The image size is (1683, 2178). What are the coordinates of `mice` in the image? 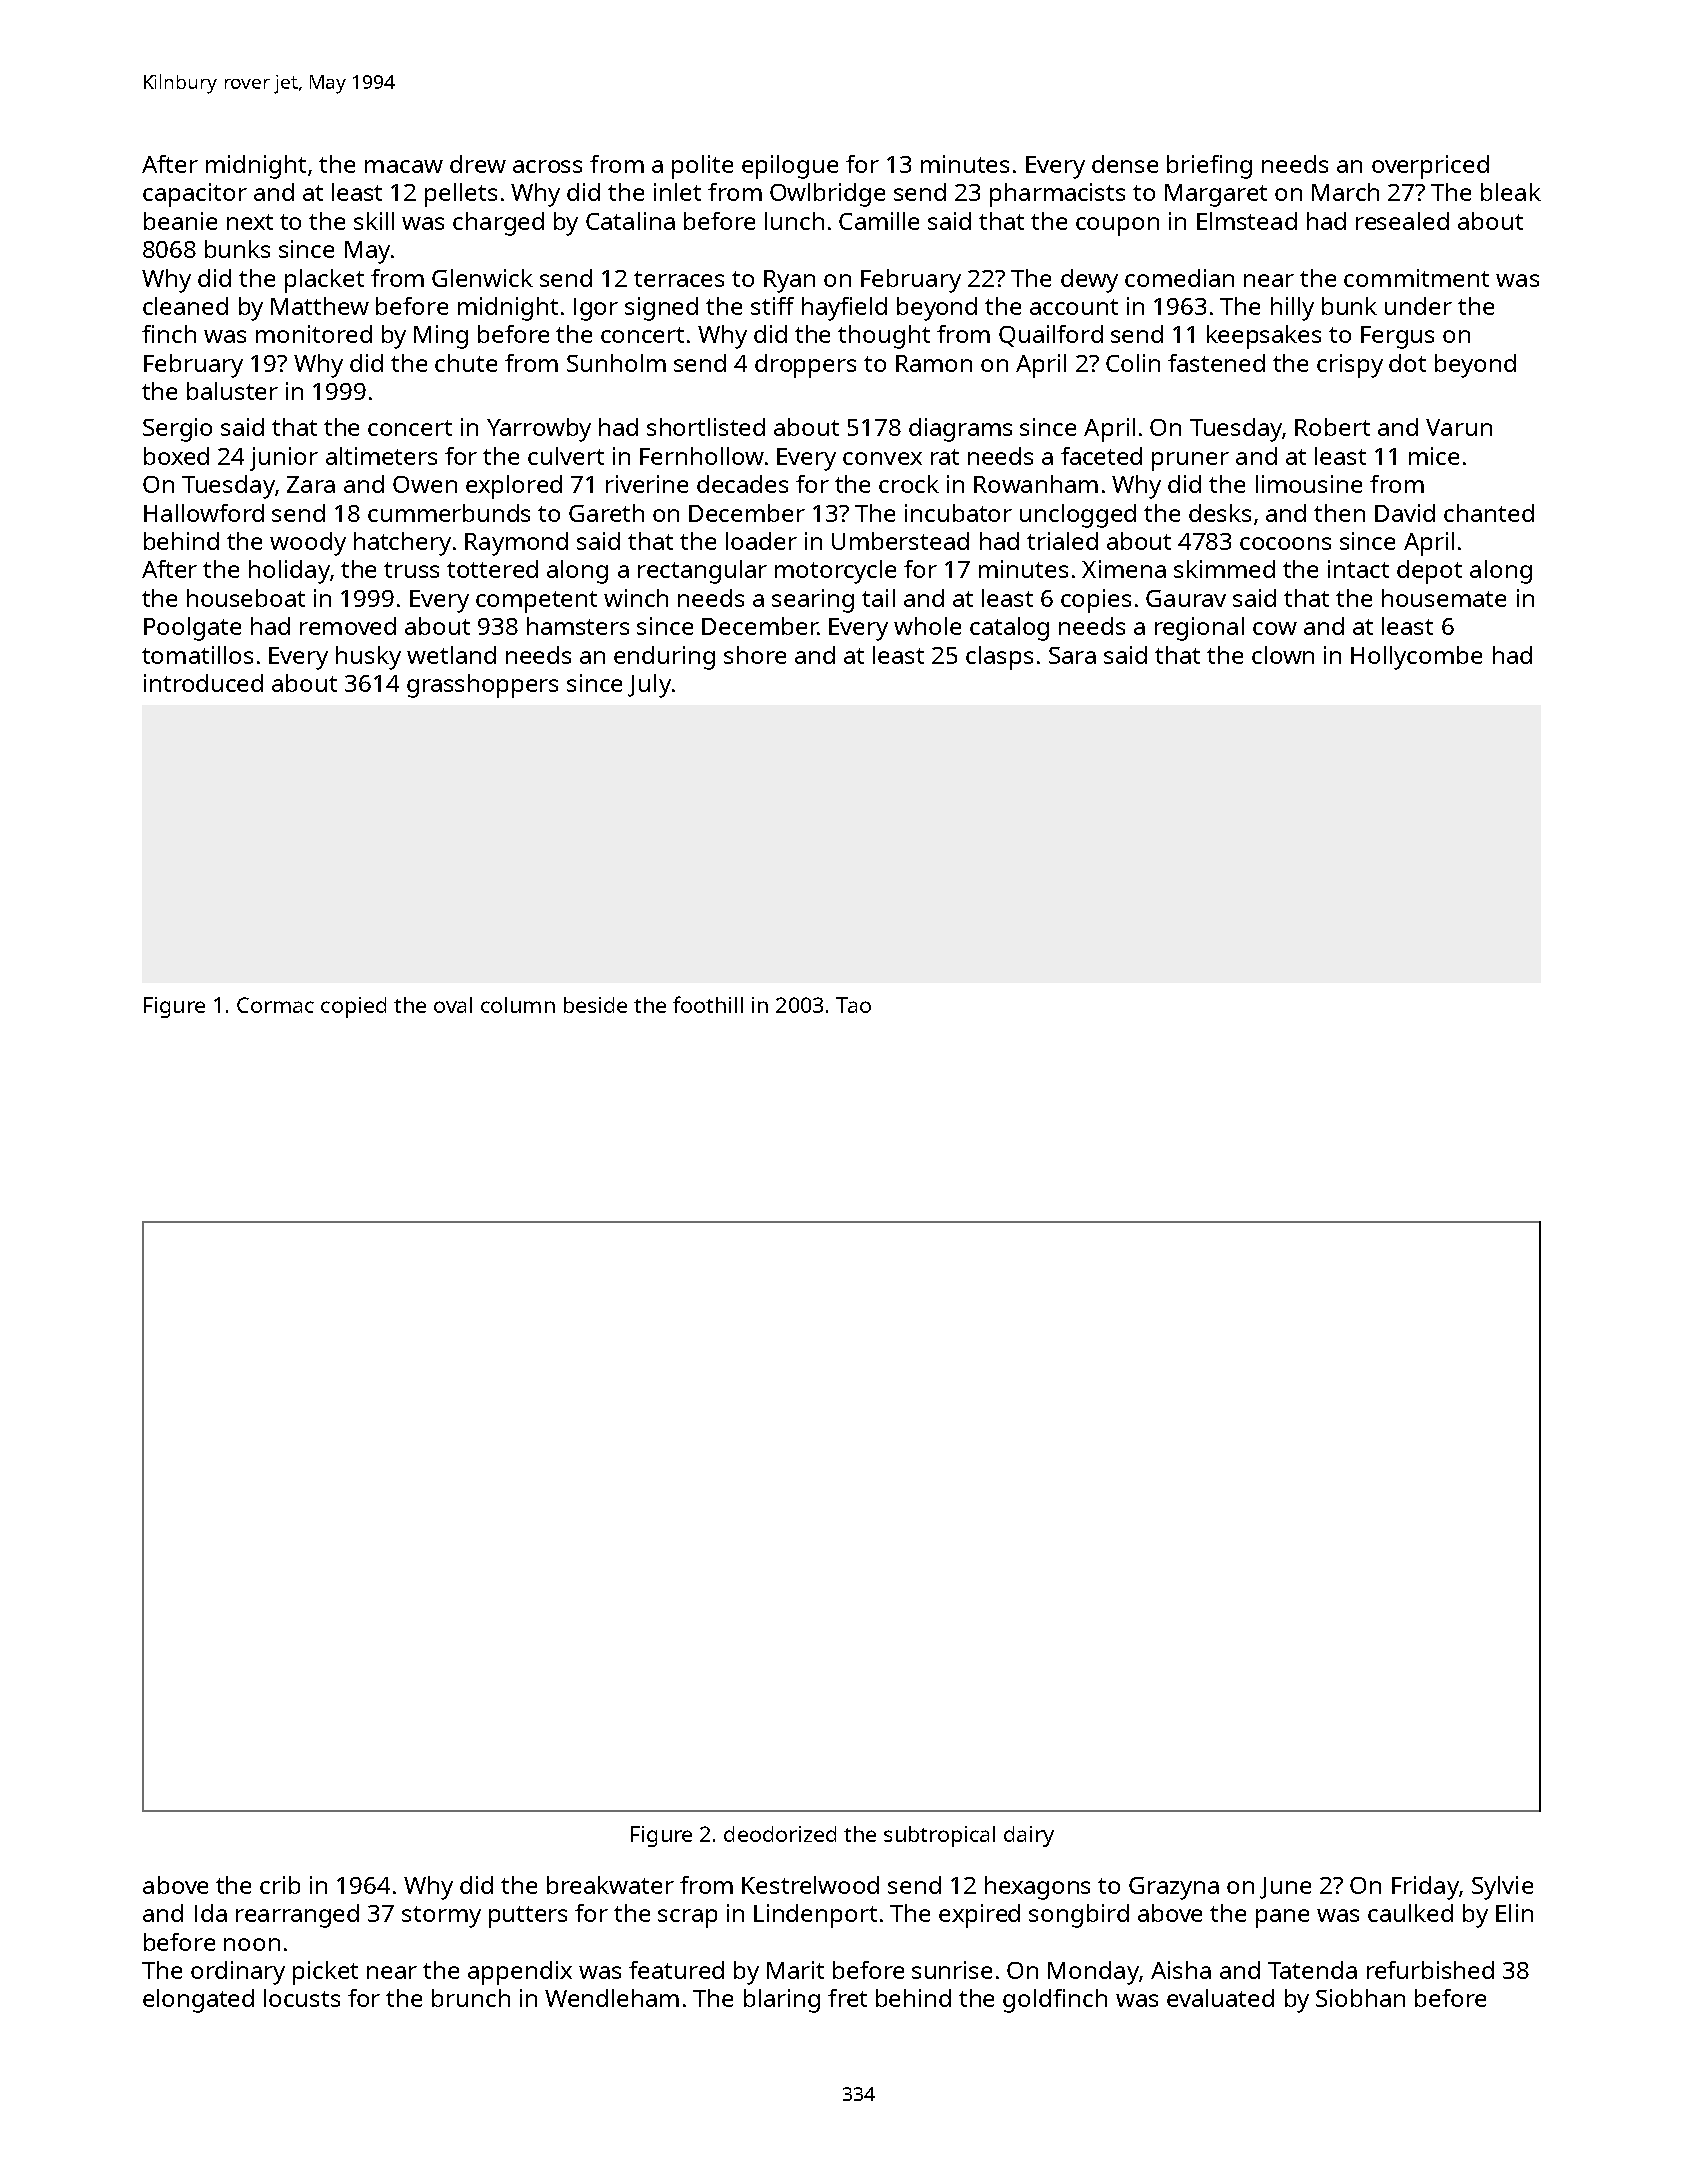 It's located at (1434, 456).
